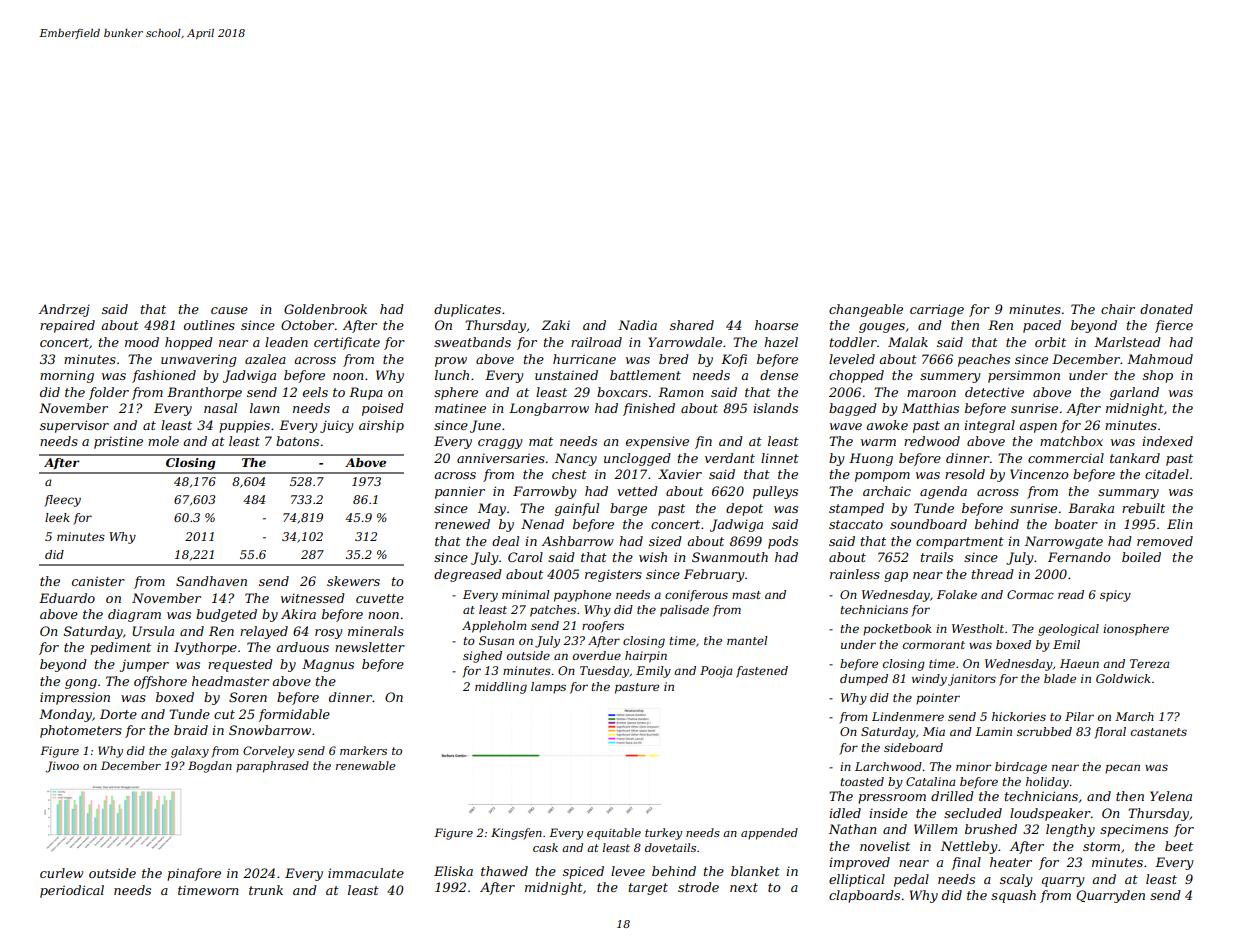 Image resolution: width=1233 pixels, height=952 pixels. What do you see at coordinates (467, 310) in the screenshot?
I see `duplicates` at bounding box center [467, 310].
